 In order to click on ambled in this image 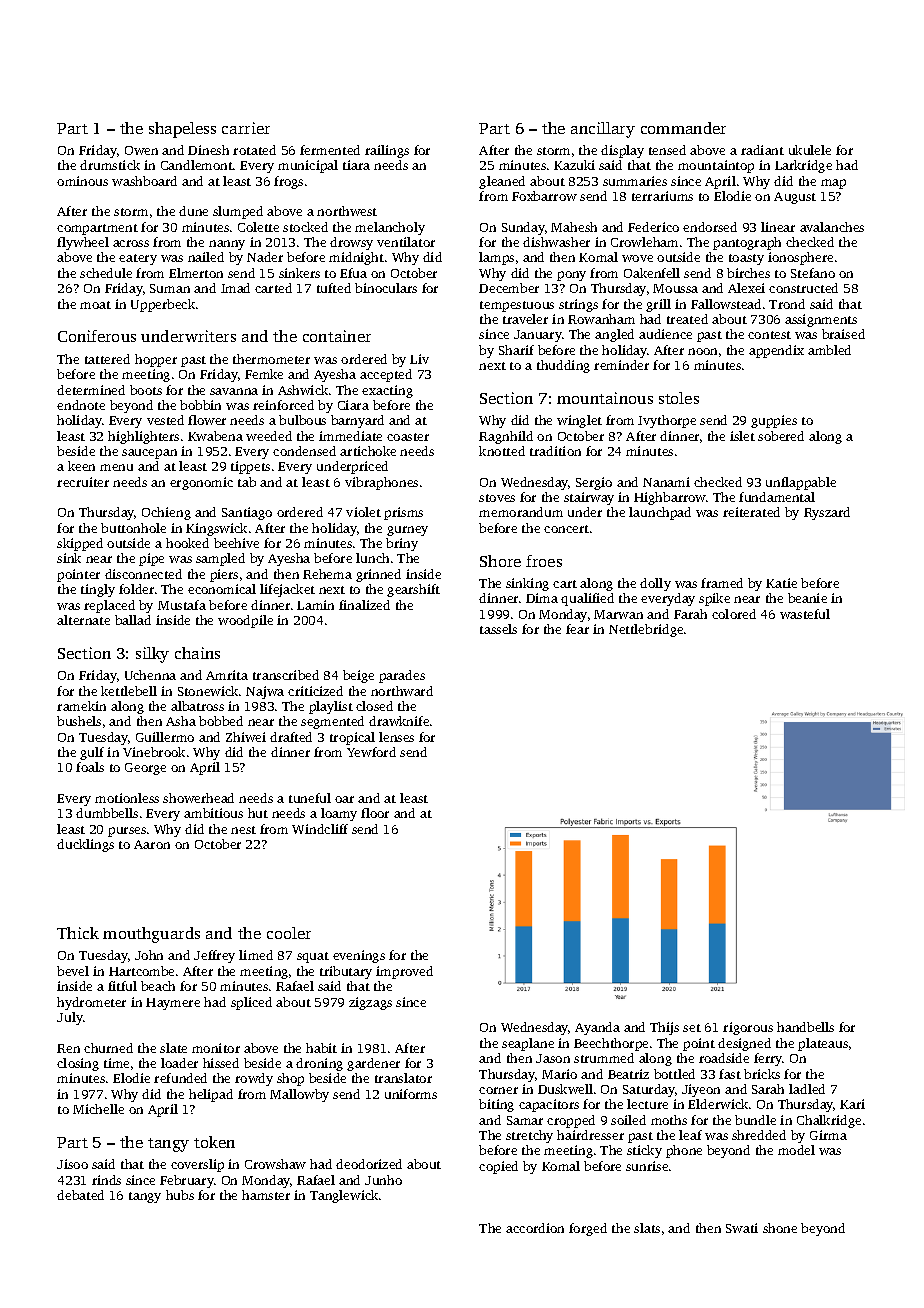, I will do `click(829, 350)`.
